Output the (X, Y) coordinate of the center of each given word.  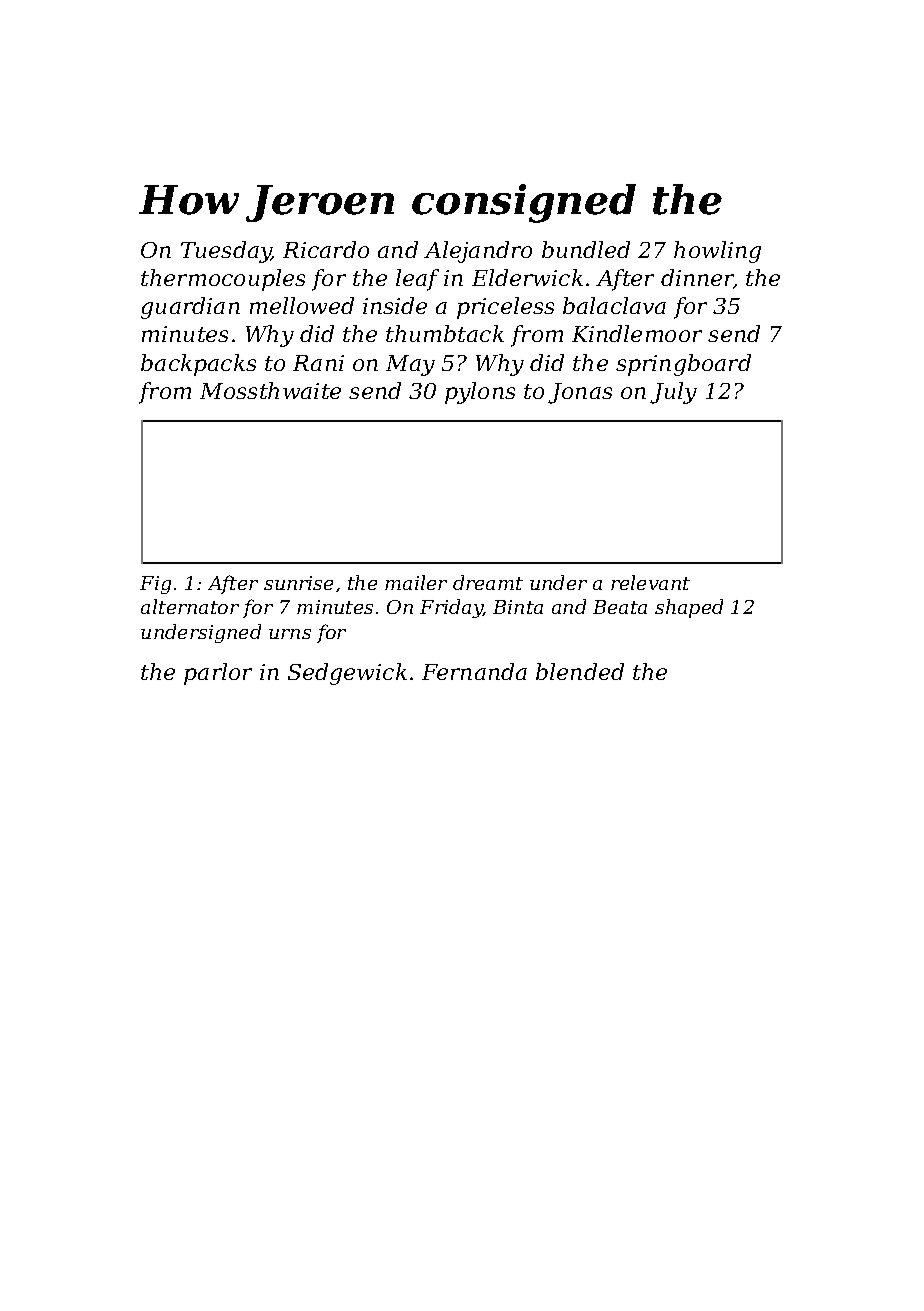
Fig (155, 585)
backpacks (198, 365)
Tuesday (226, 252)
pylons (480, 393)
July (673, 393)
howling (717, 252)
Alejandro (478, 252)
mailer (416, 582)
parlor (218, 674)
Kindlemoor (637, 333)
